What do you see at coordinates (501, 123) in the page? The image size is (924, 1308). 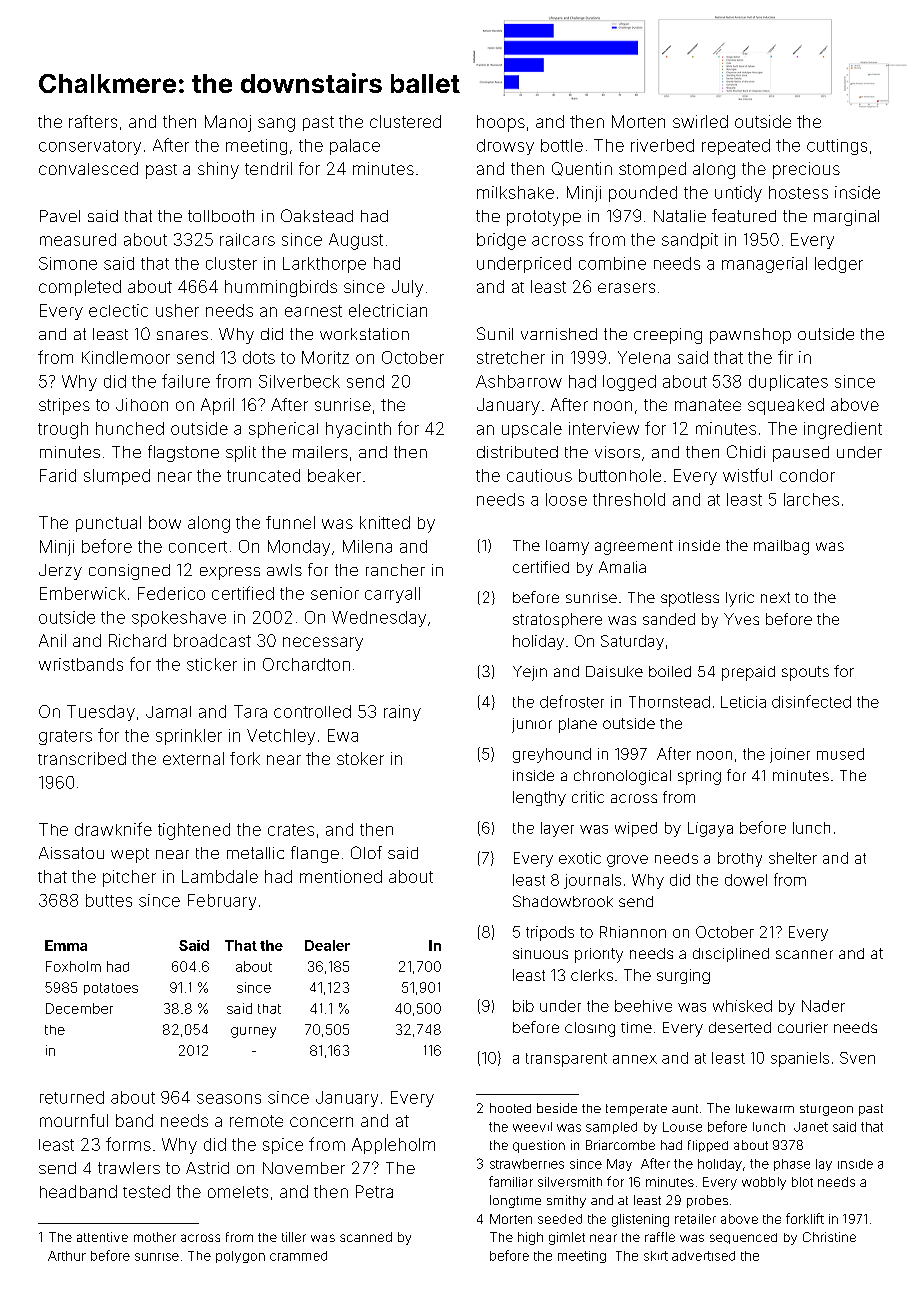 I see `hoops` at bounding box center [501, 123].
